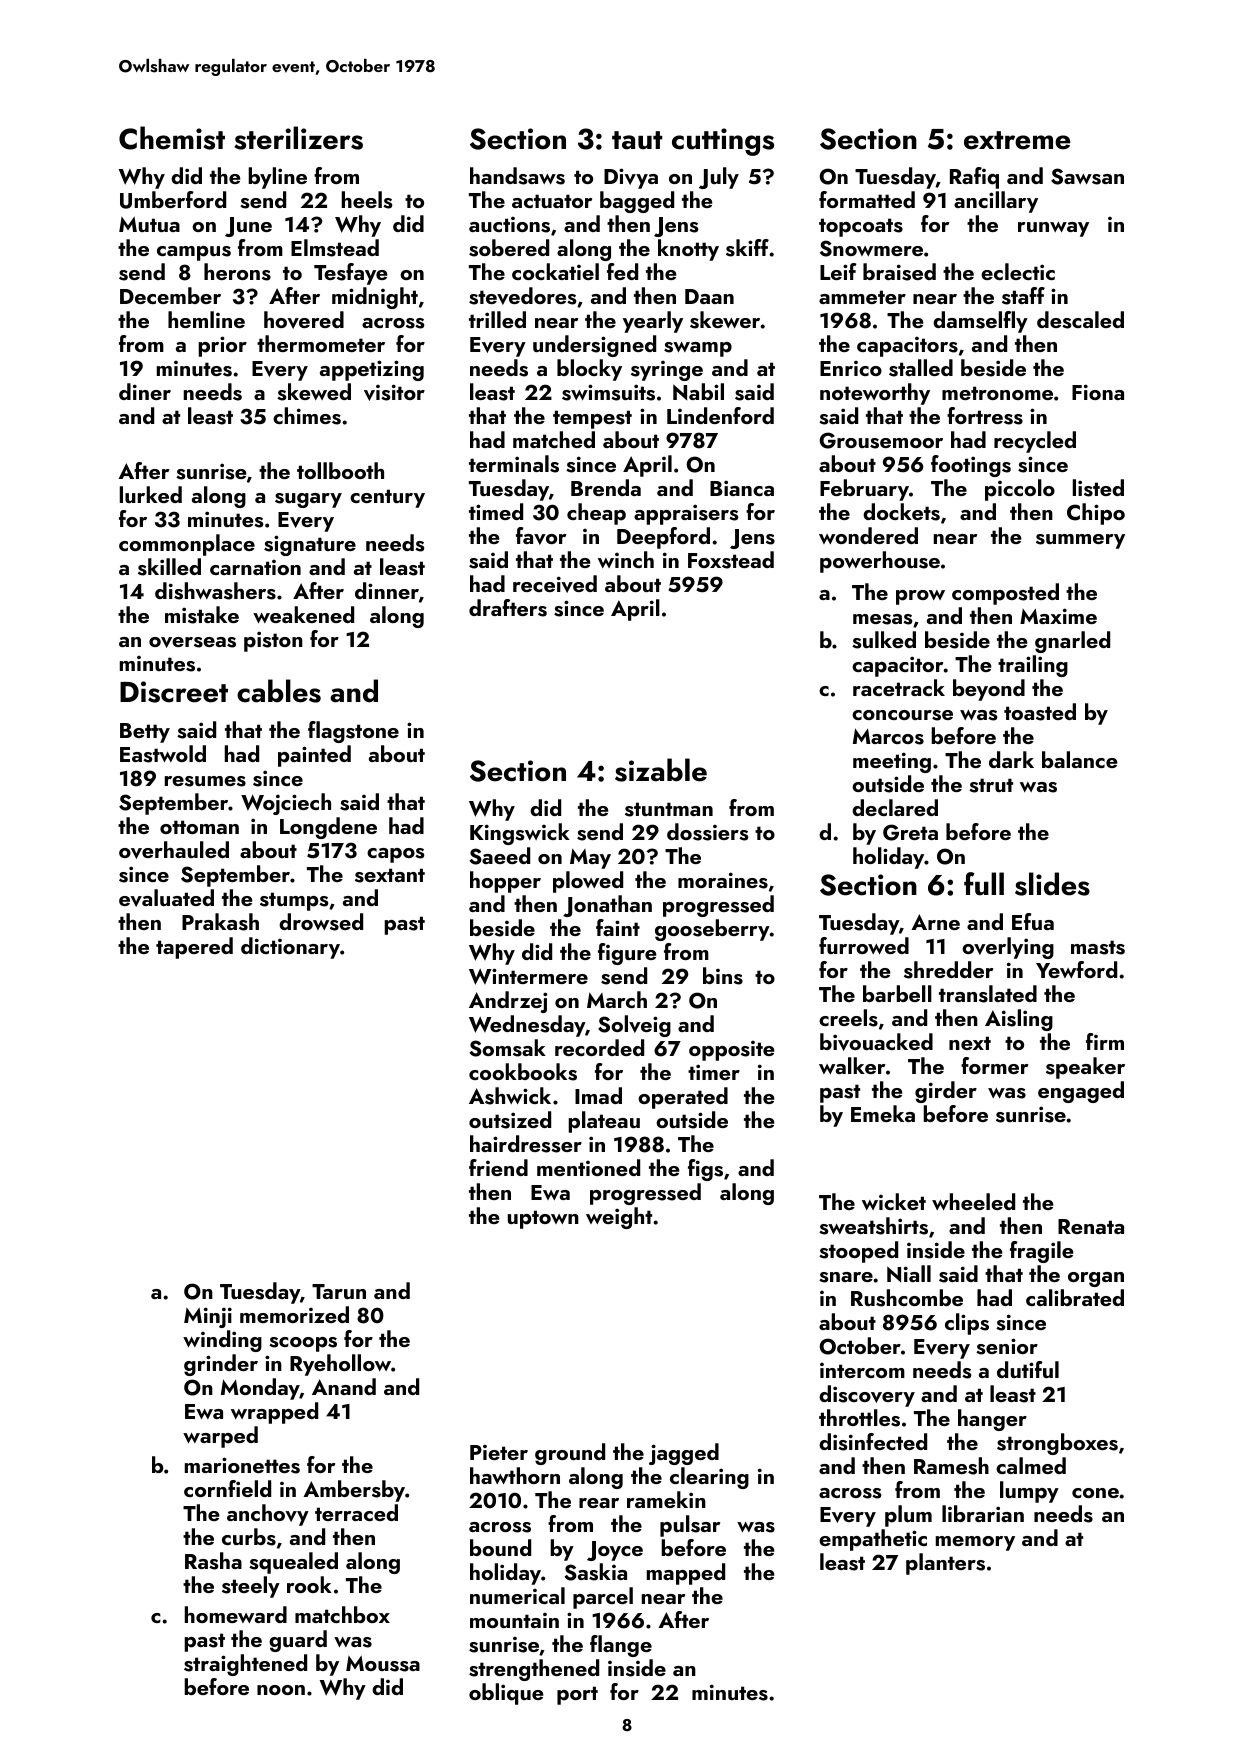 This document has height=1760, width=1244. Describe the element at coordinates (577, 1695) in the document. I see `port` at that location.
